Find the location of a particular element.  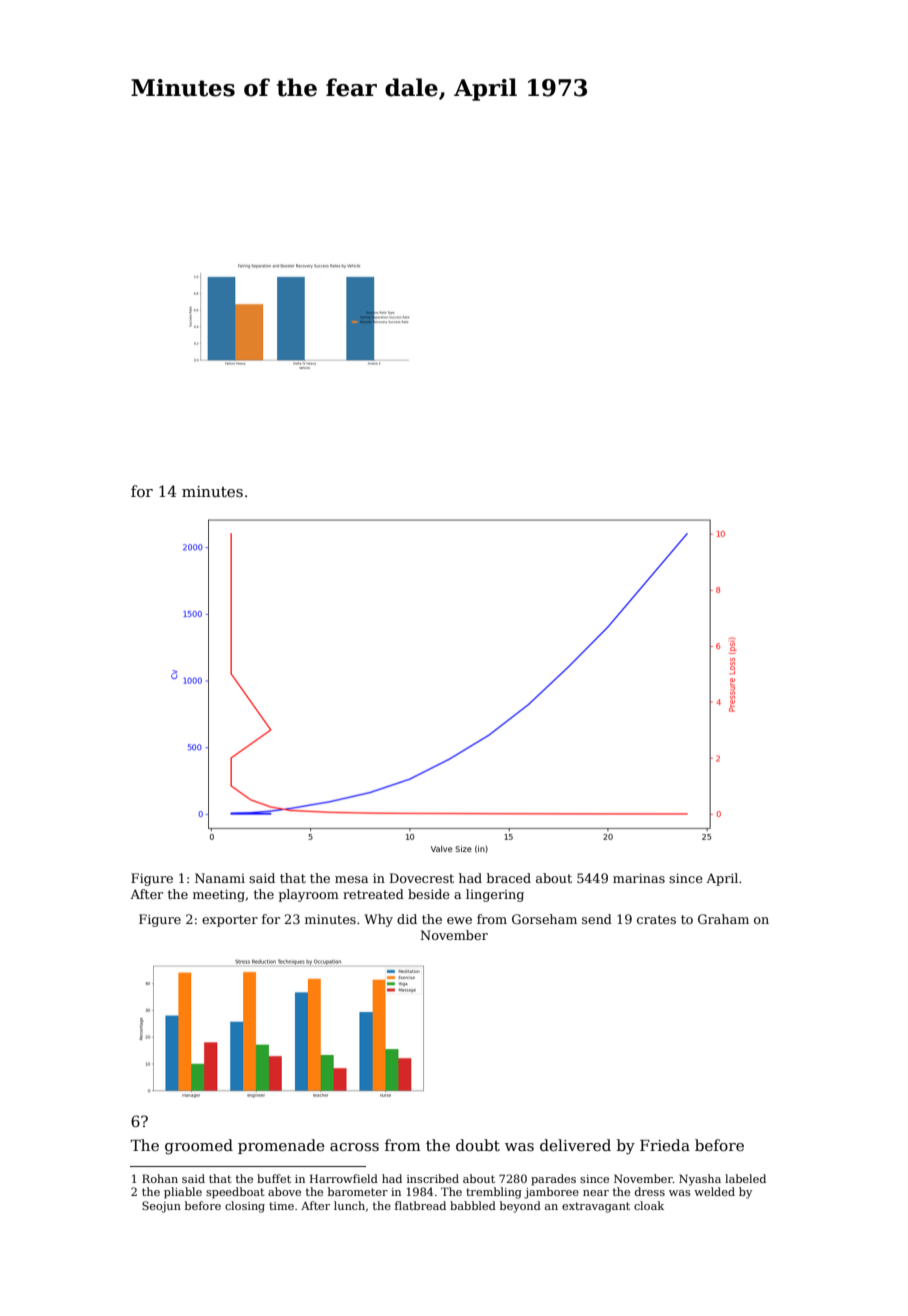

braced is located at coordinates (509, 878).
